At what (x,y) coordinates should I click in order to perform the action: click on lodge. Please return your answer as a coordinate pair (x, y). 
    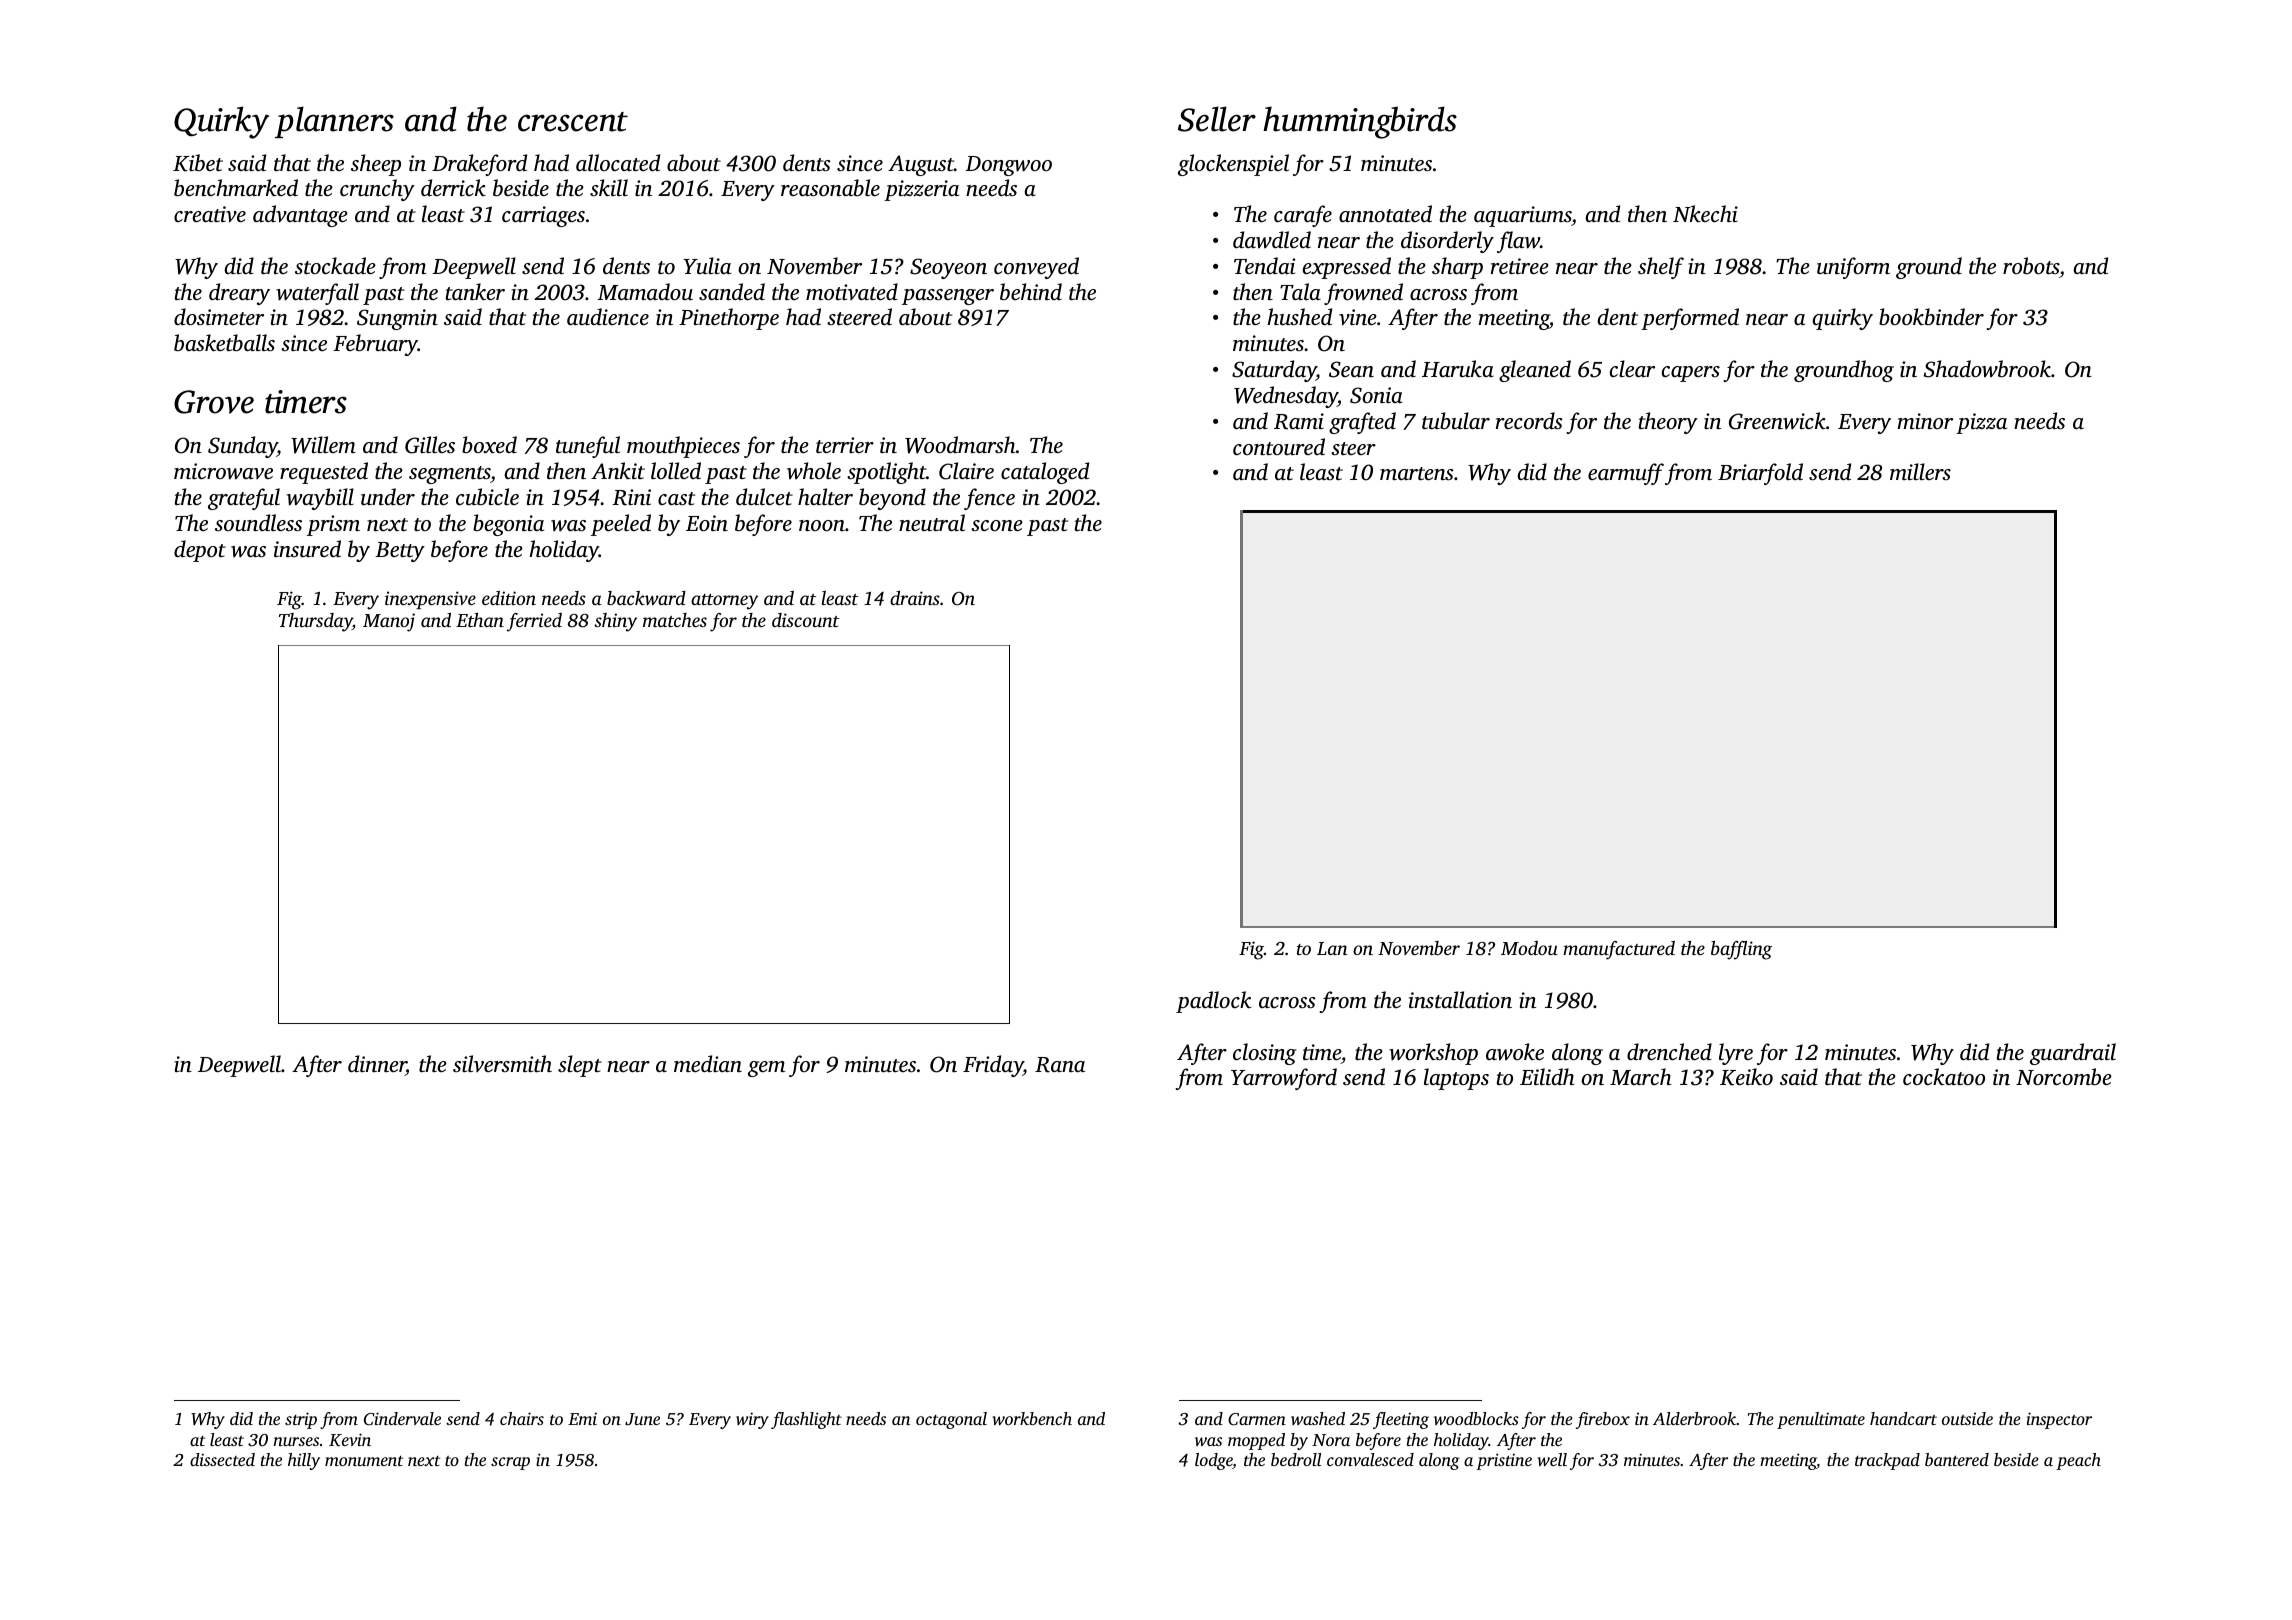
    Looking at the image, I should click on (1214, 1461).
